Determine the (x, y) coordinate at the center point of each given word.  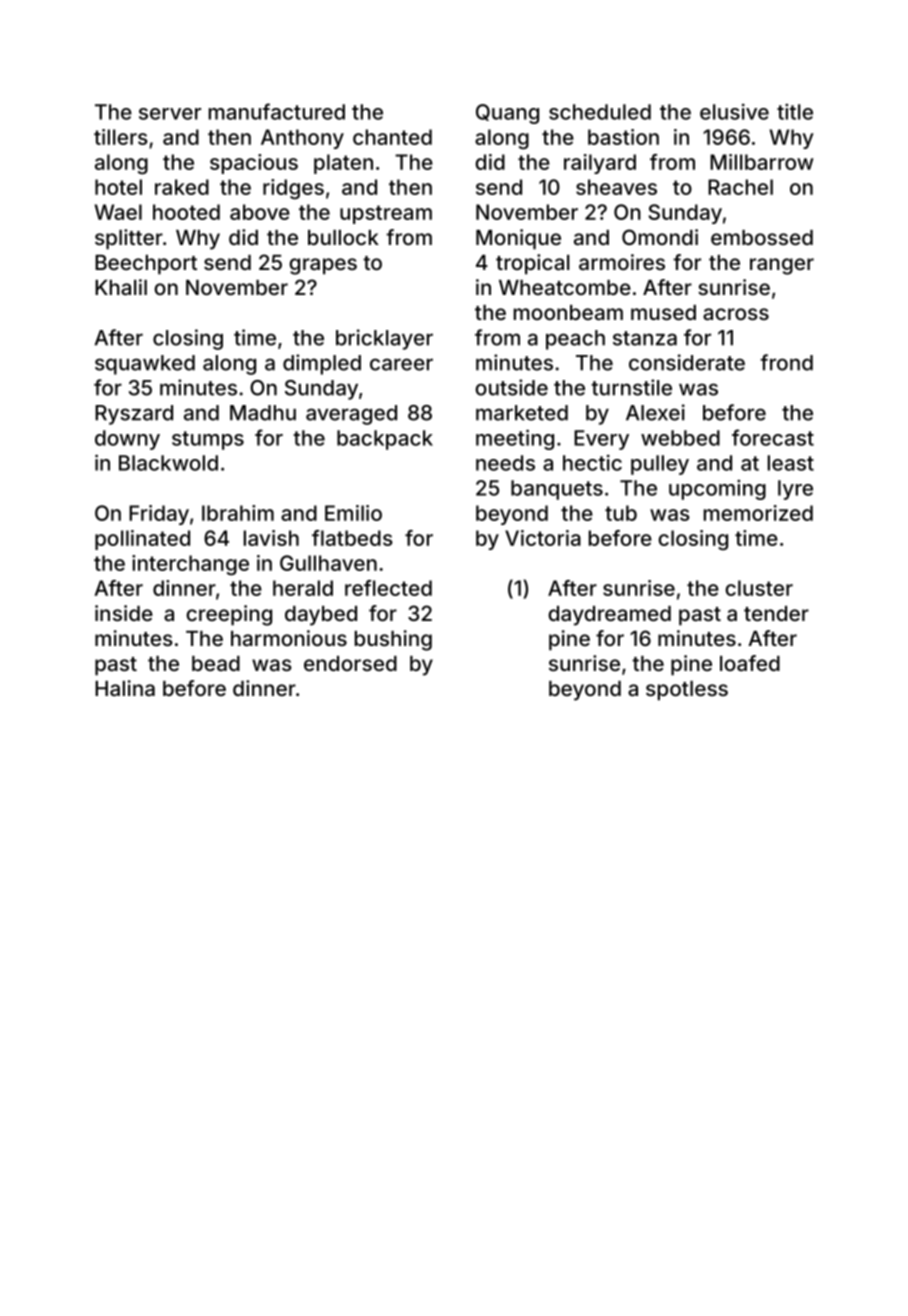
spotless (687, 691)
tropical (533, 264)
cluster (759, 588)
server (170, 114)
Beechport (146, 265)
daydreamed (609, 616)
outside (511, 387)
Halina (125, 688)
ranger (782, 266)
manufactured (277, 111)
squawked (145, 365)
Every (601, 440)
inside (124, 613)
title (795, 112)
